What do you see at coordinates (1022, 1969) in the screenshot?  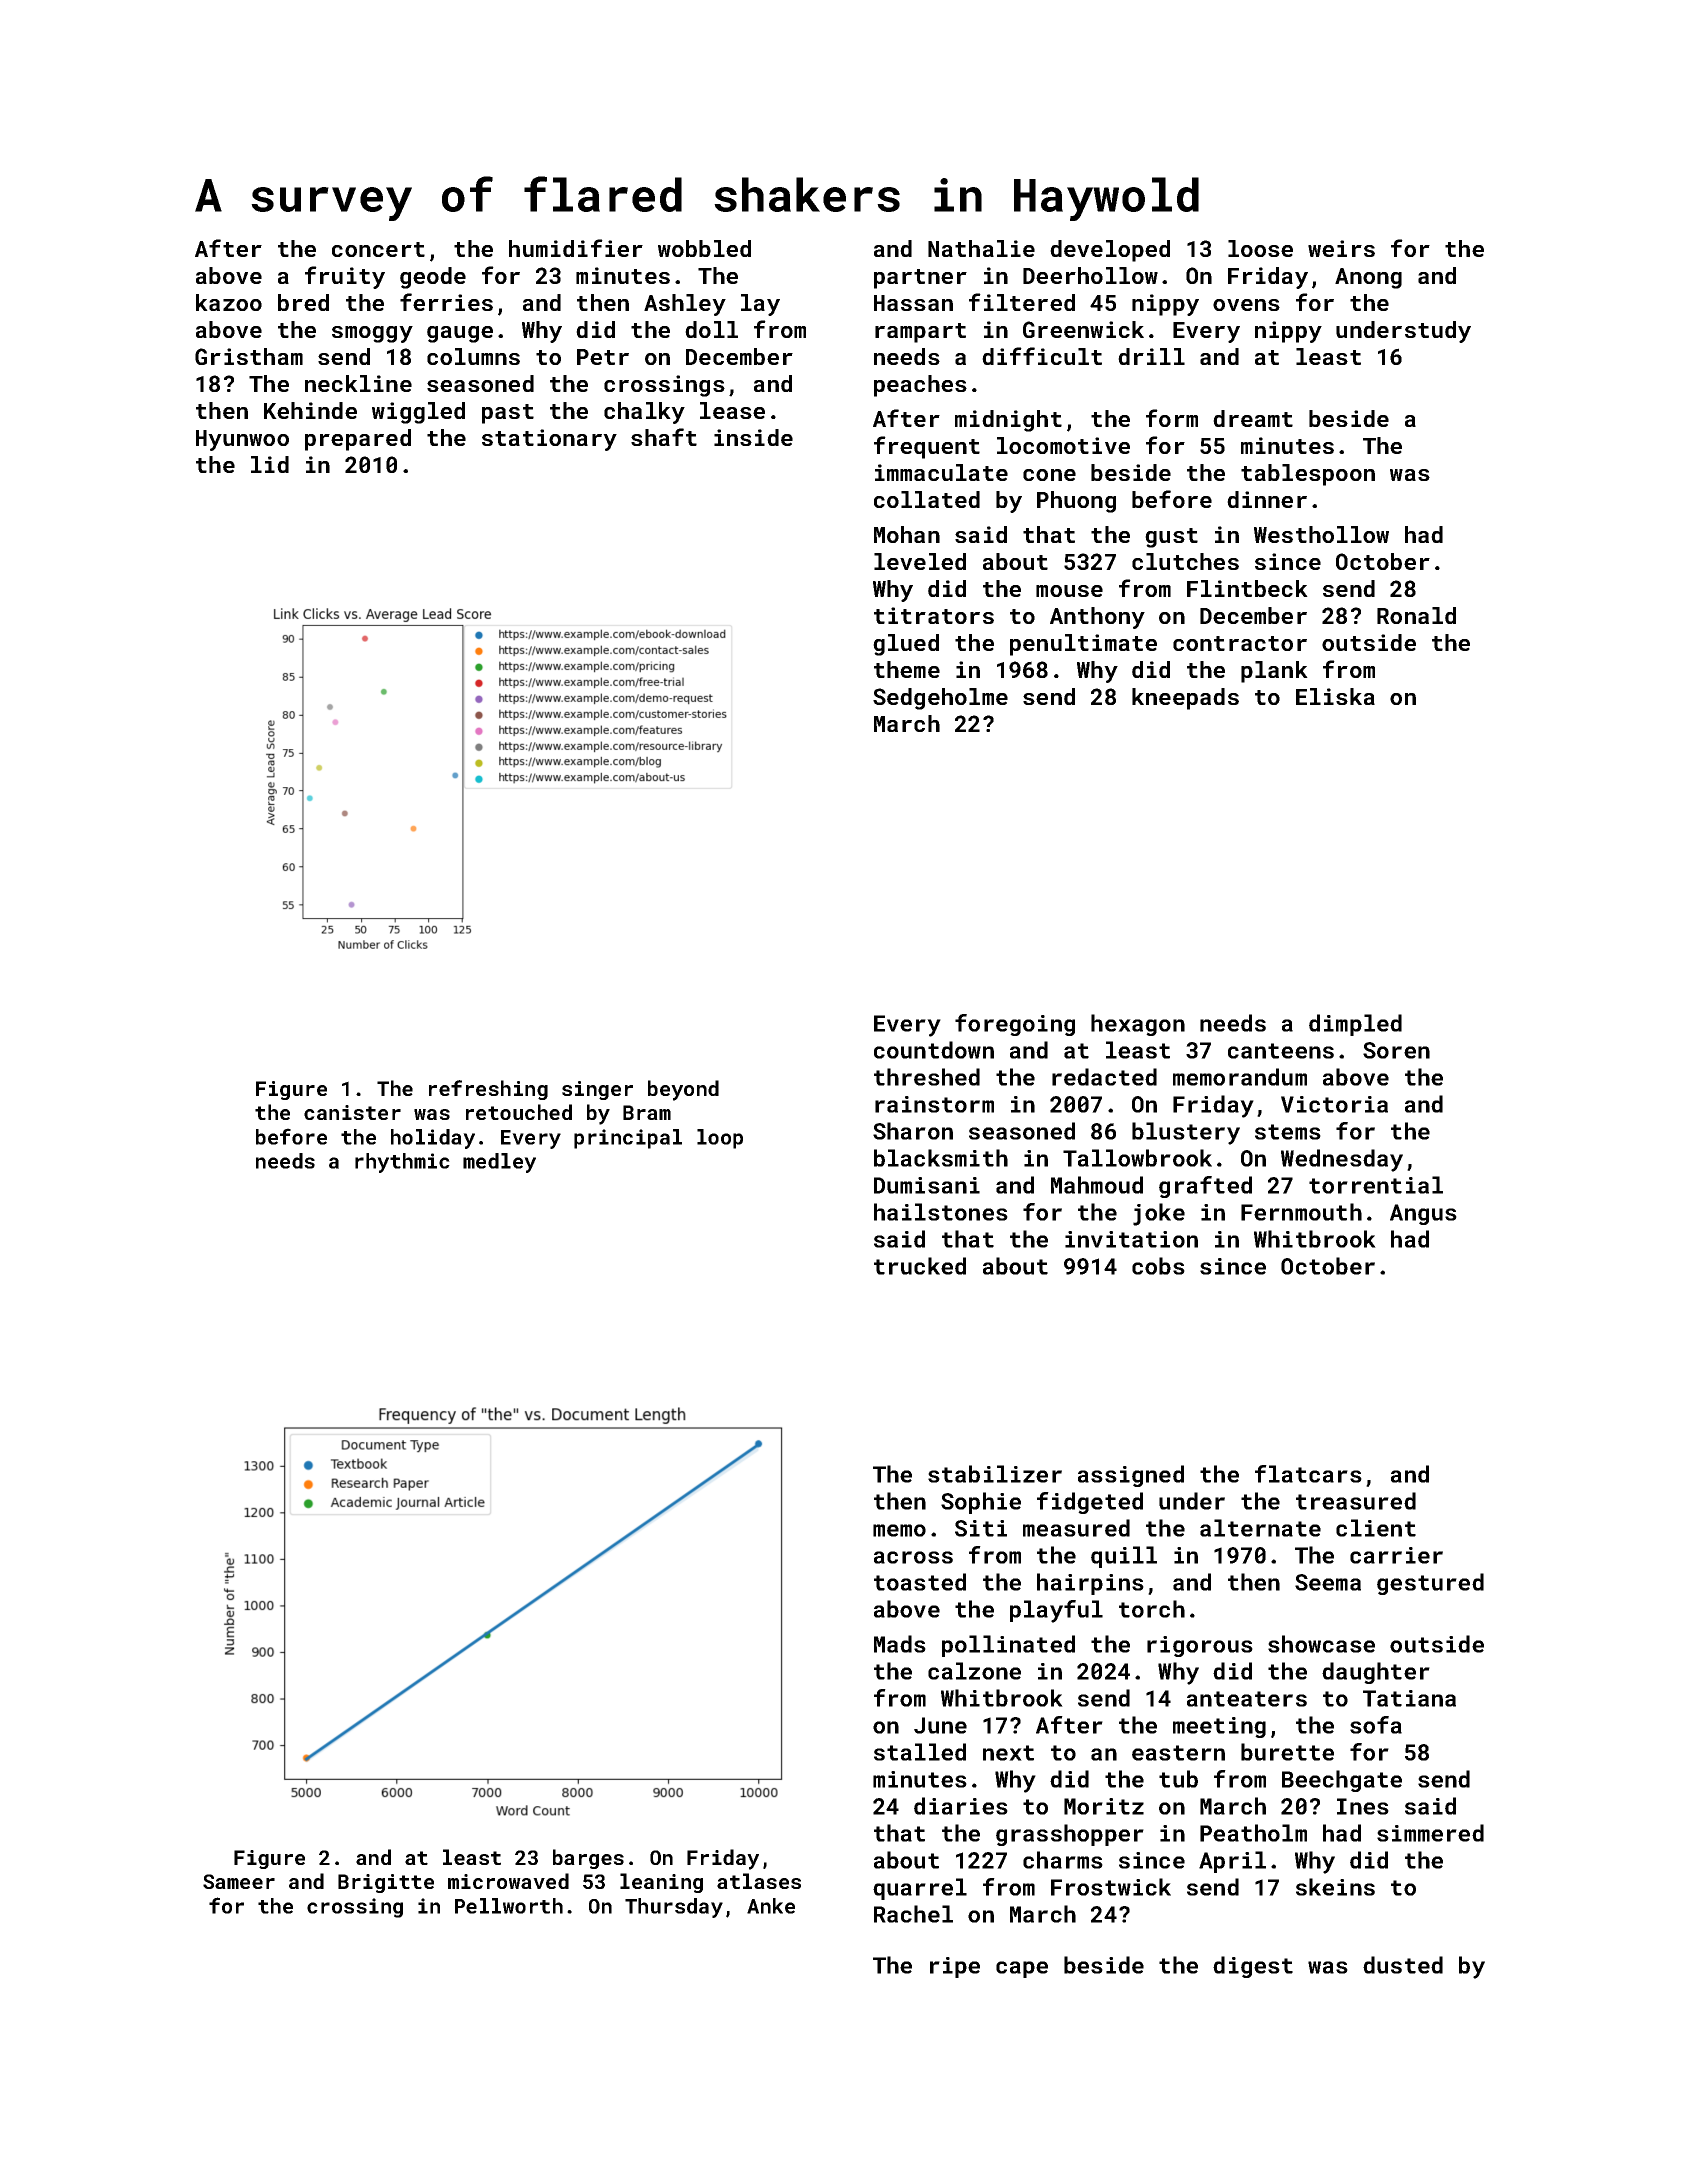 I see `cape` at bounding box center [1022, 1969].
